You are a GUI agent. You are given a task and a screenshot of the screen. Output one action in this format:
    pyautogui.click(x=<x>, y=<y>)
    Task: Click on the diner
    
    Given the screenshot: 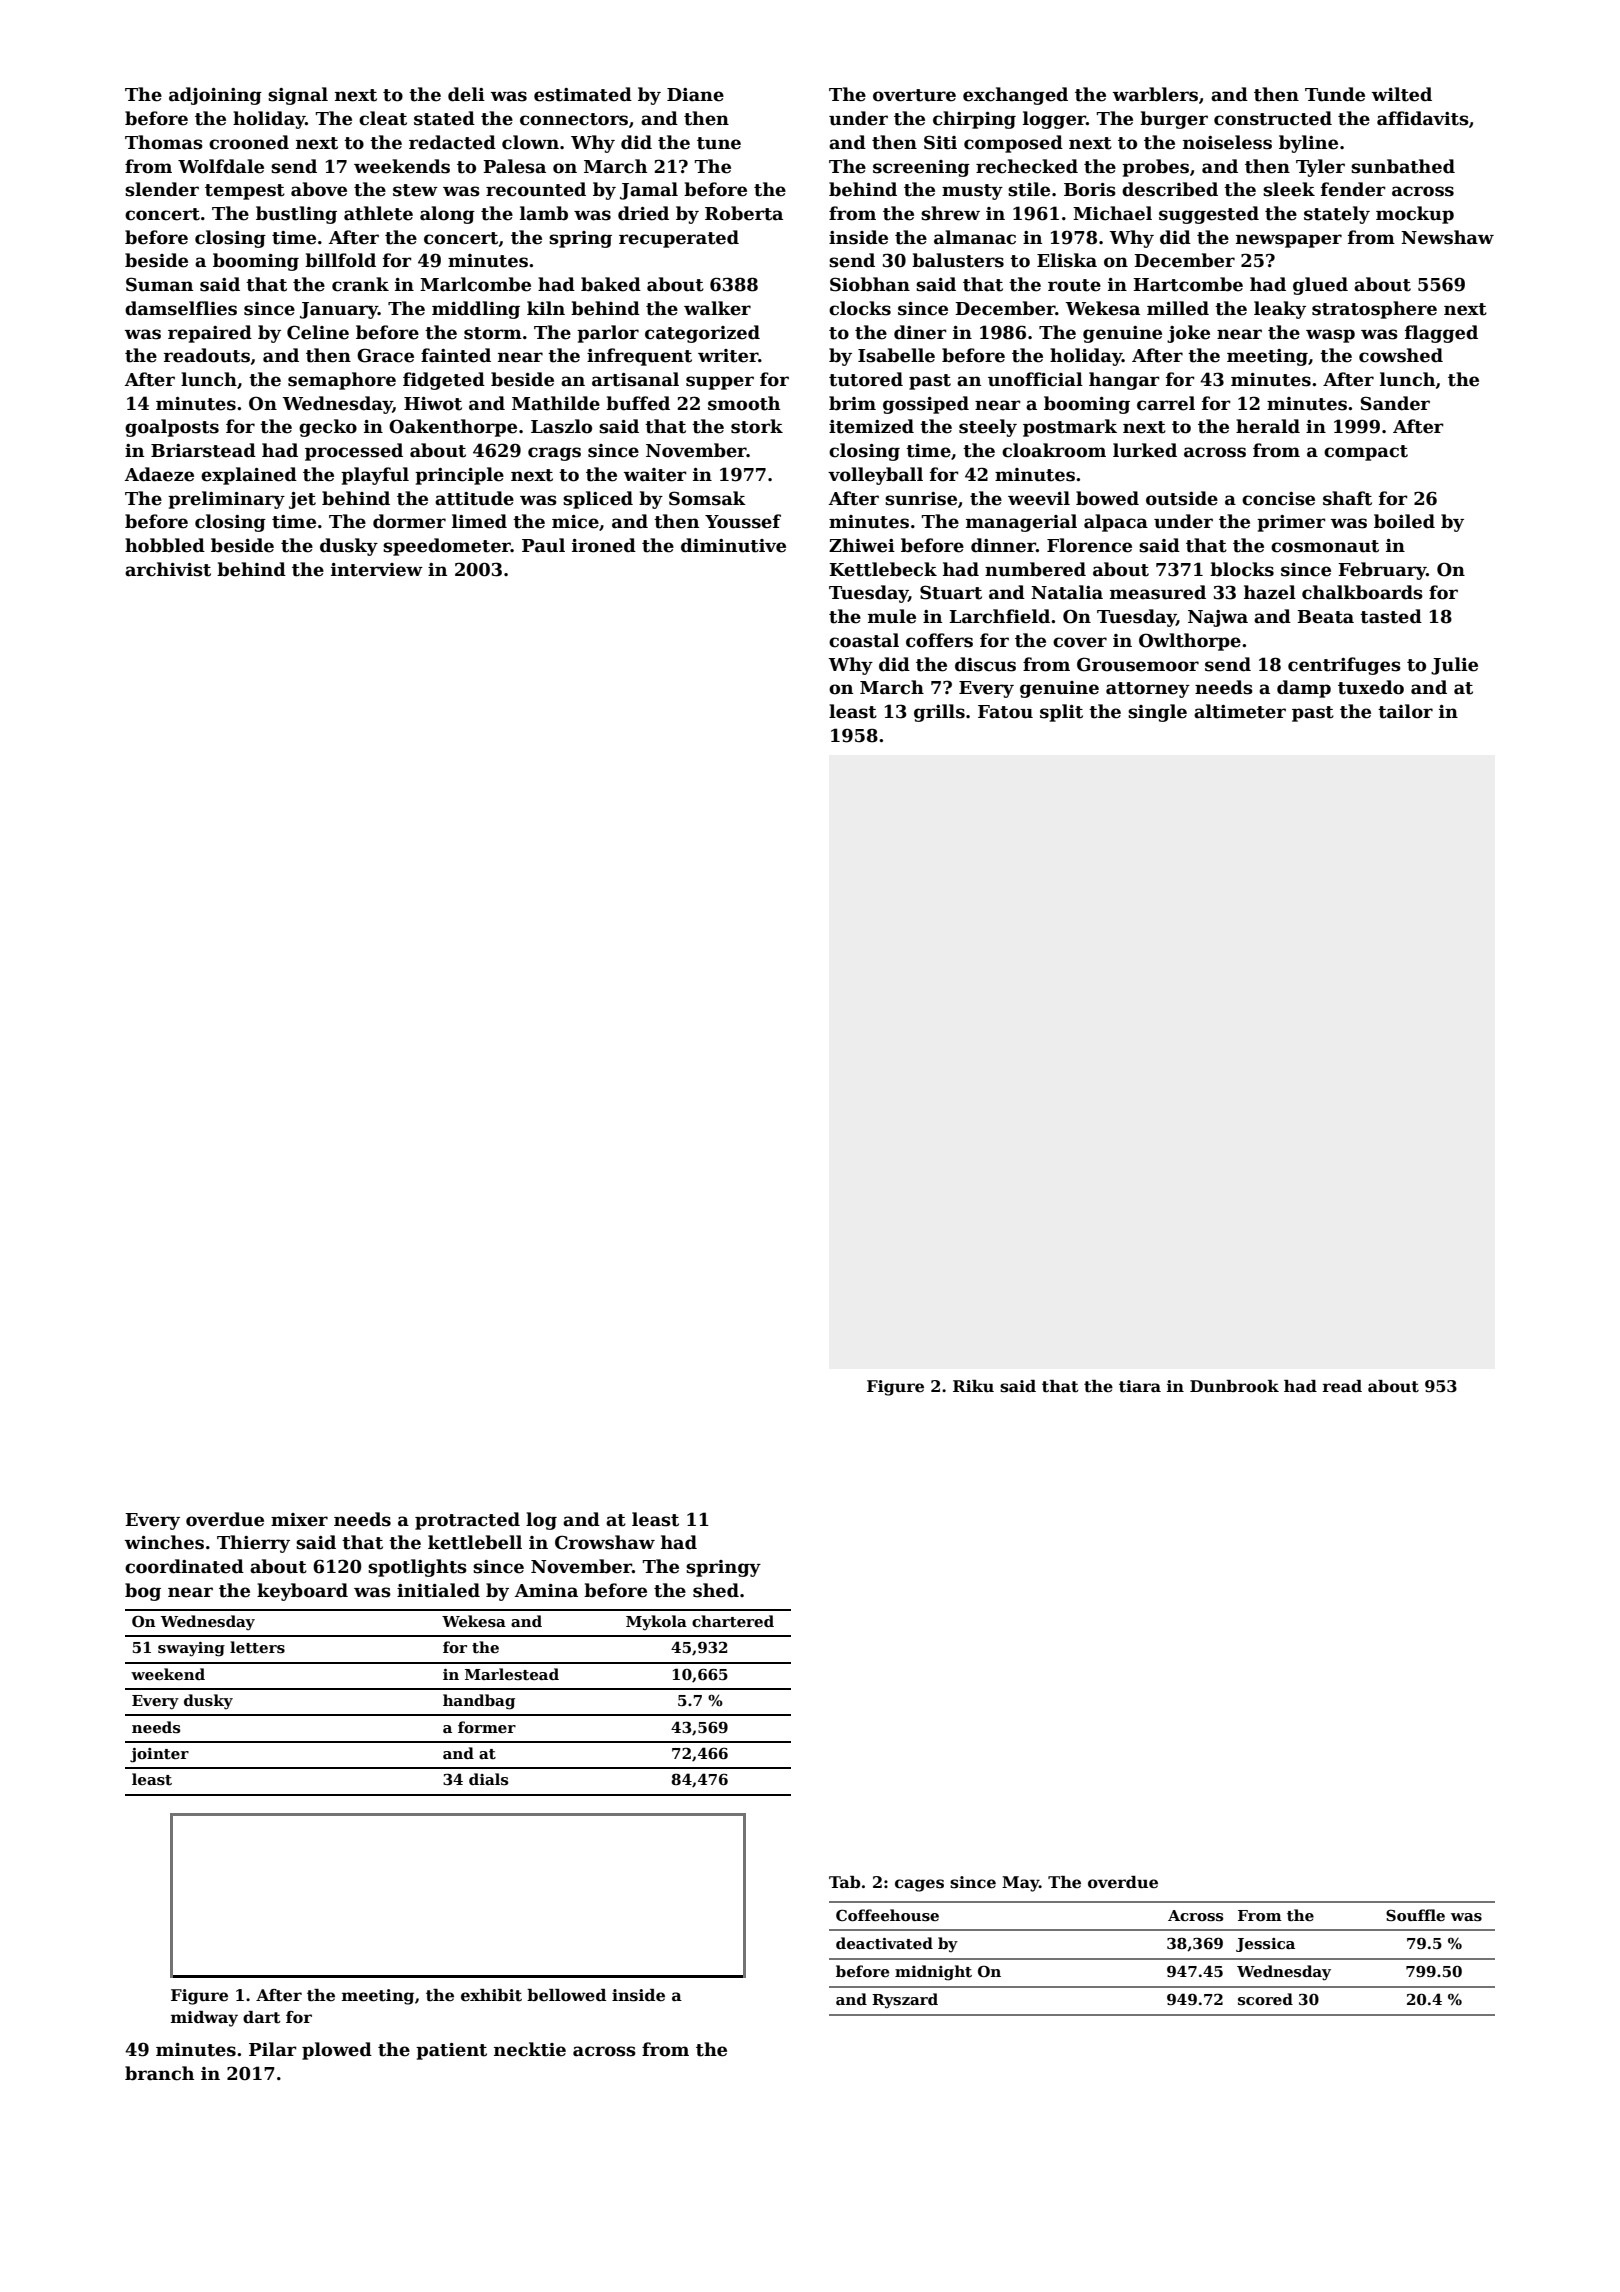 What is the action you would take?
    pyautogui.click(x=920, y=332)
